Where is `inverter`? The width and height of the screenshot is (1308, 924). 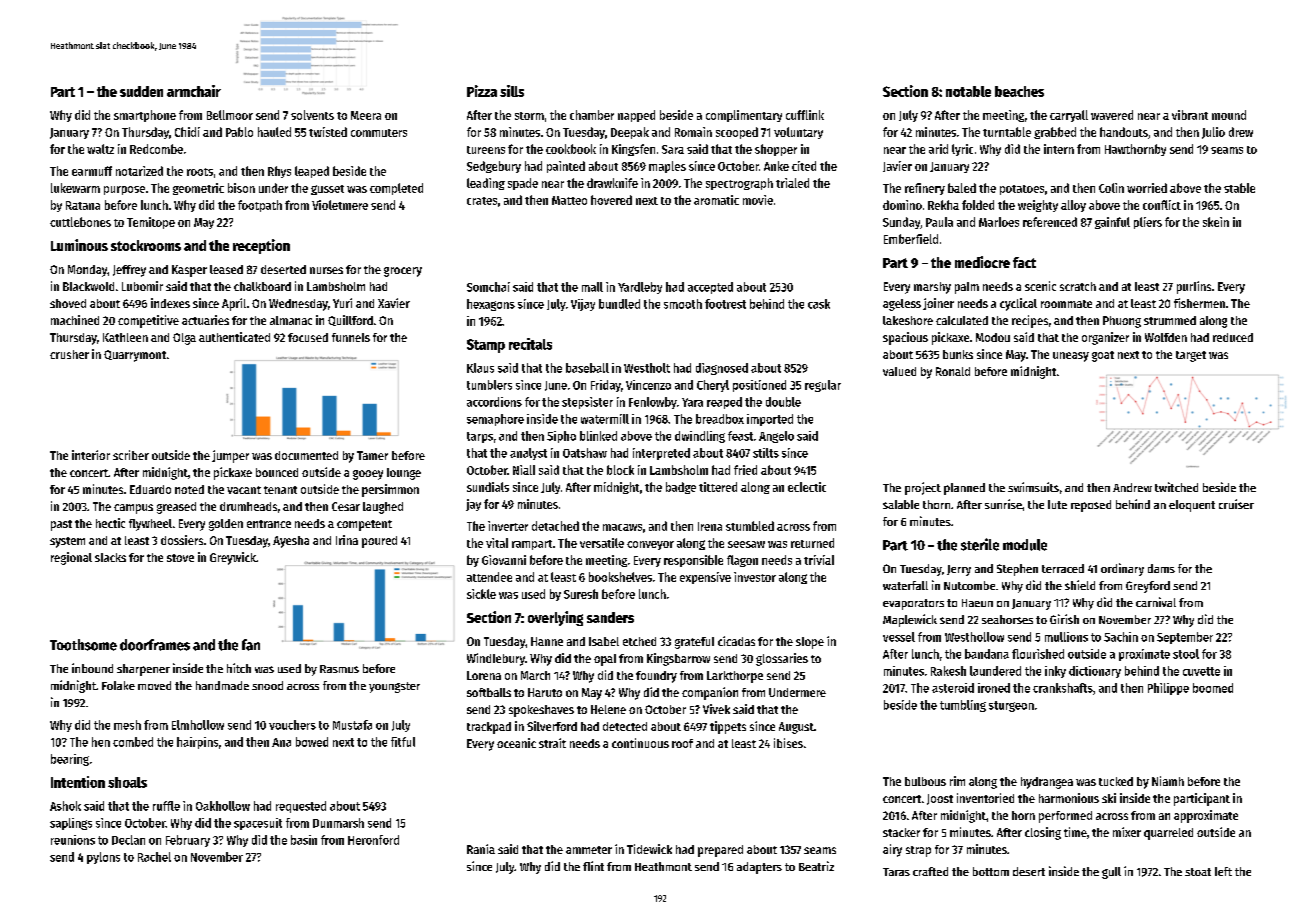 inverter is located at coordinates (508, 526).
